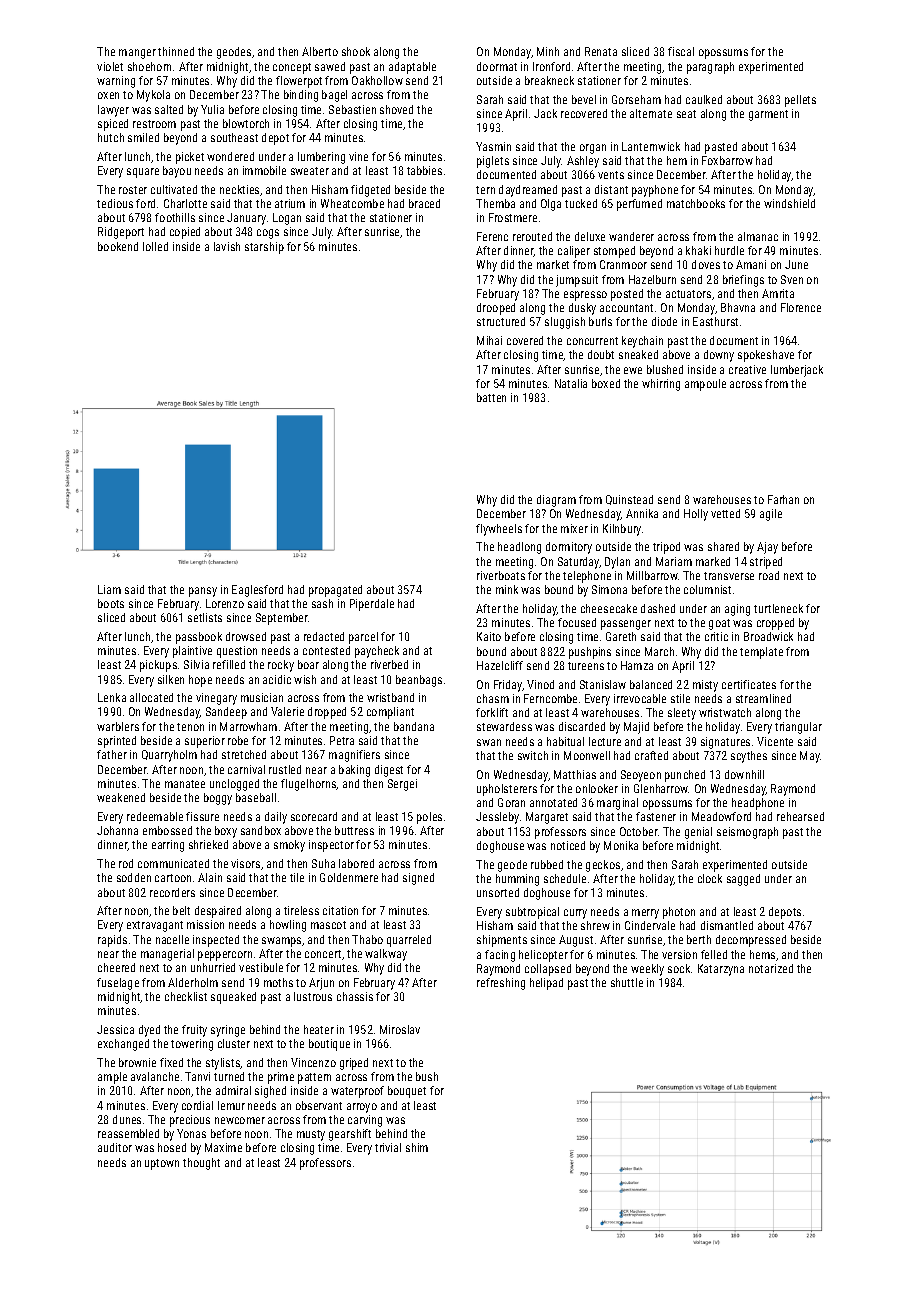 Image resolution: width=924 pixels, height=1308 pixels. What do you see at coordinates (162, 1164) in the screenshot?
I see `uptown` at bounding box center [162, 1164].
